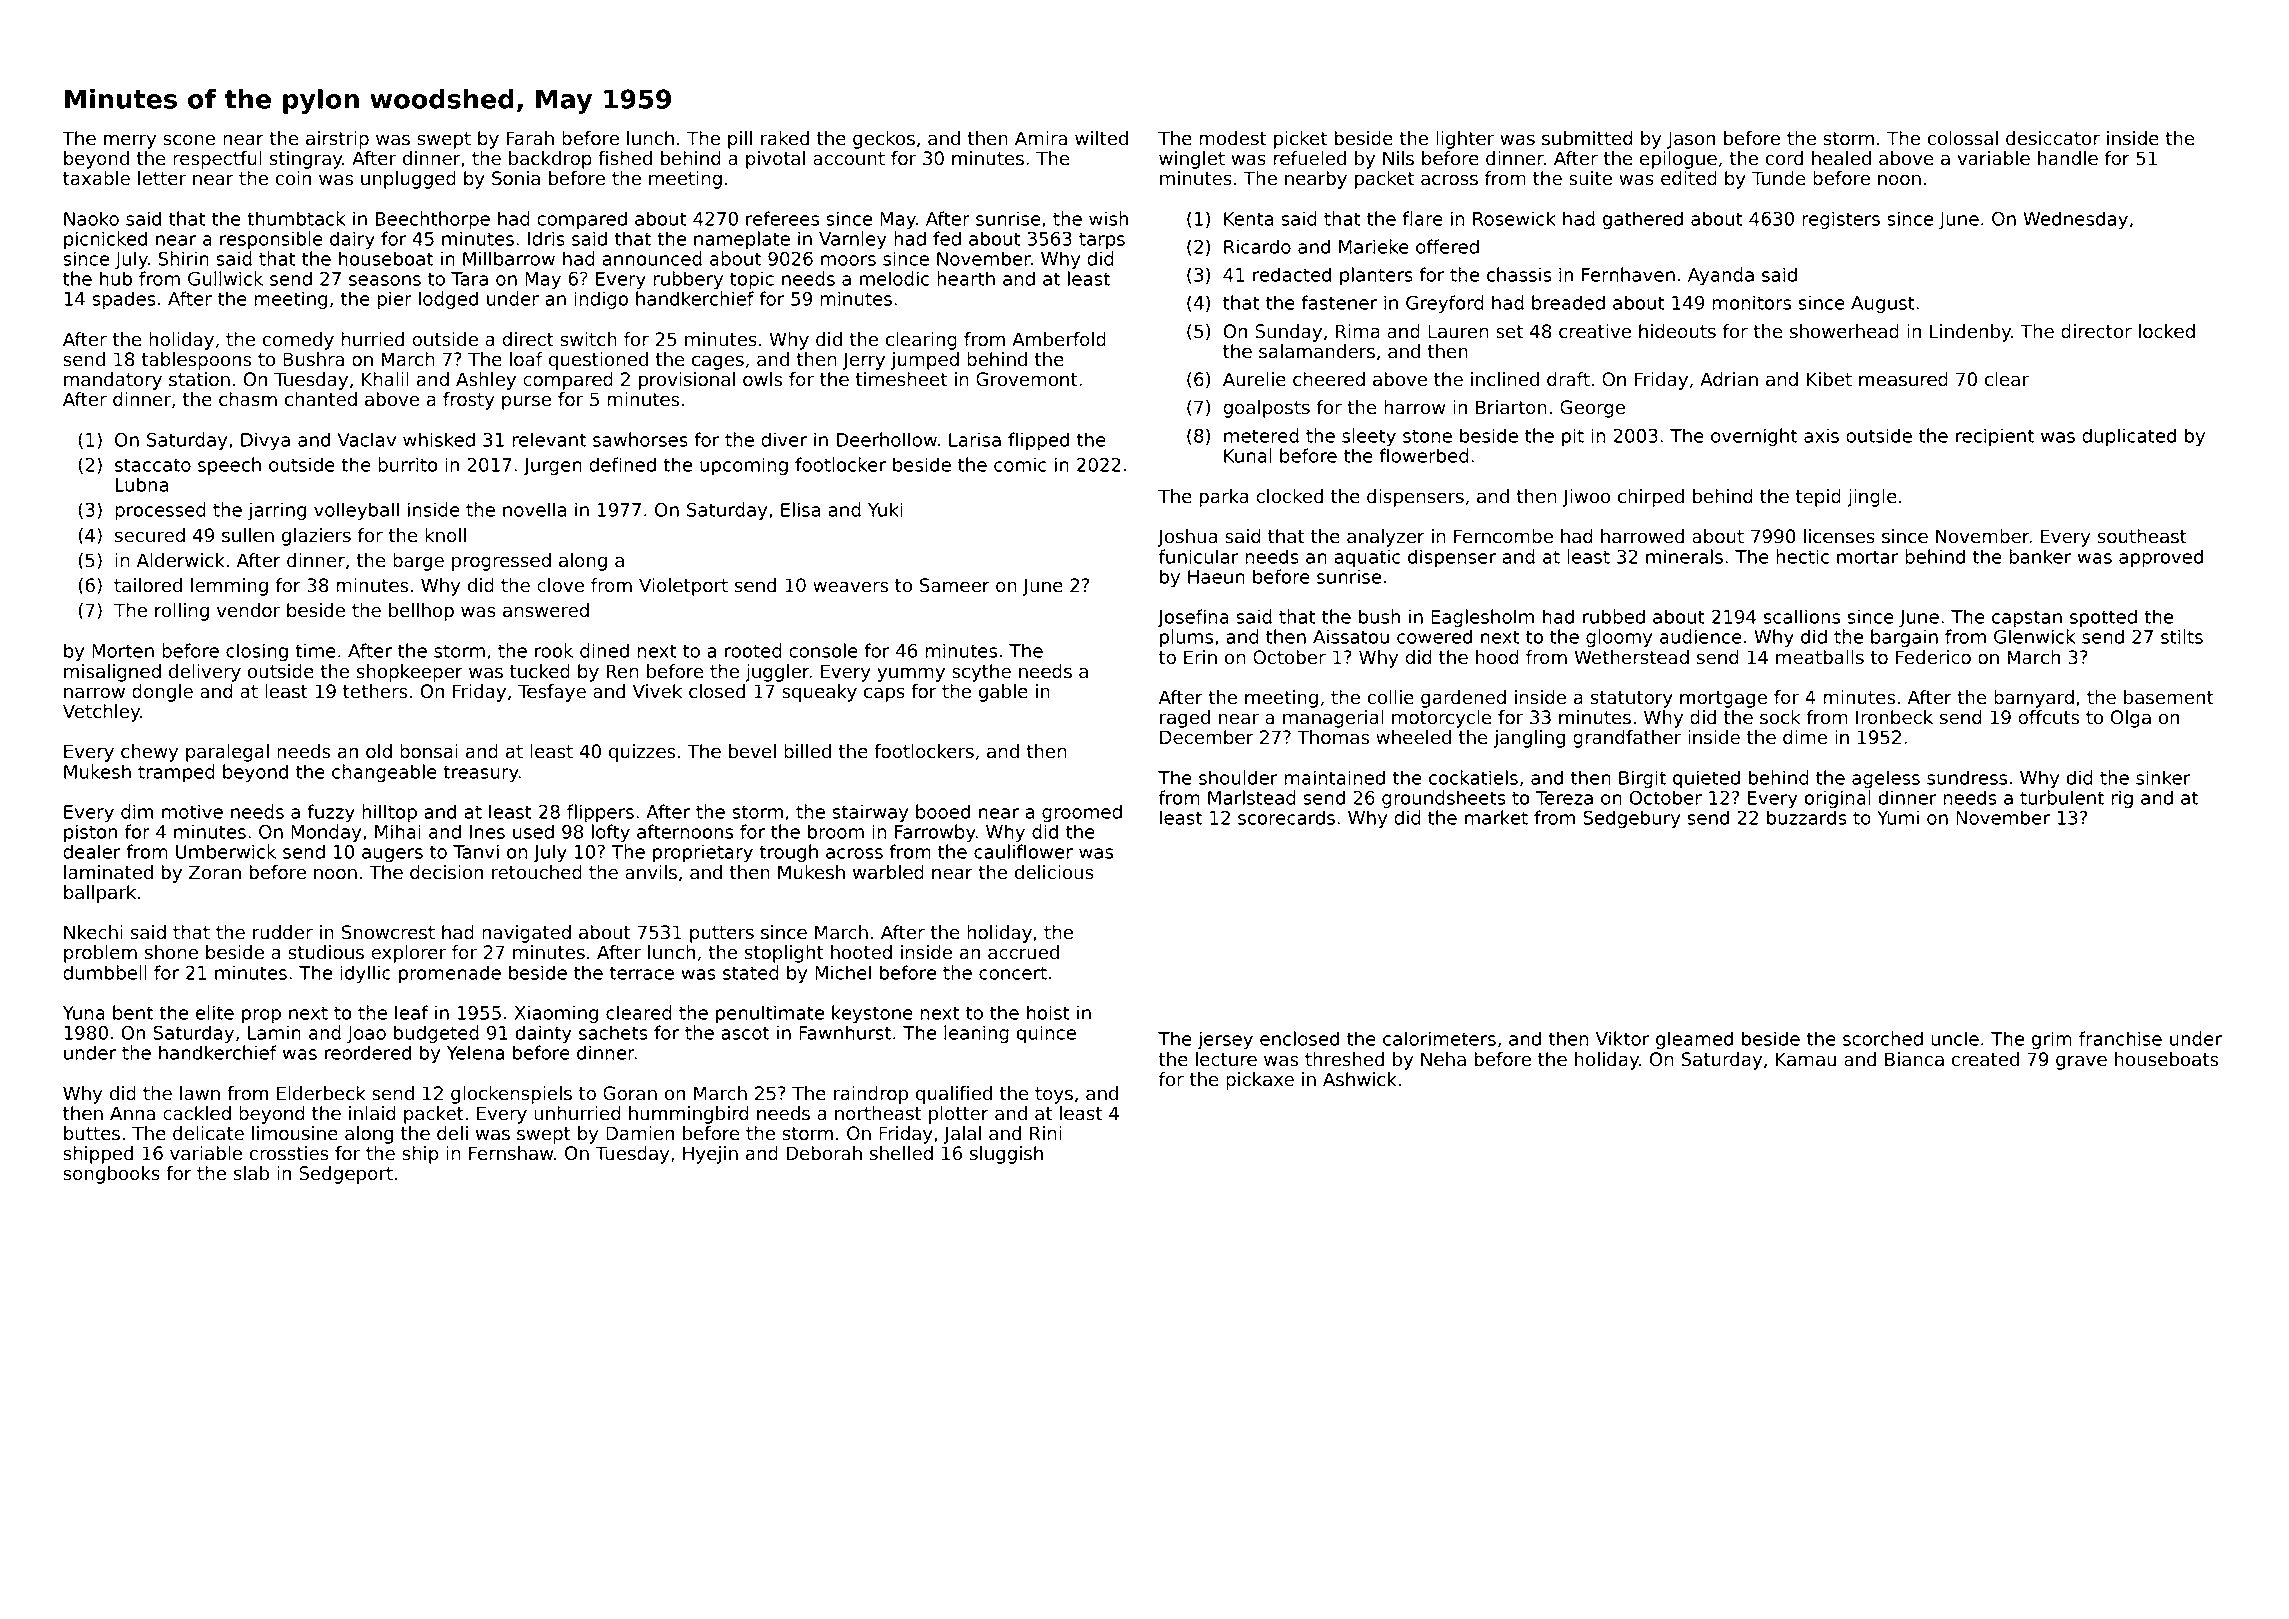 Image resolution: width=2289 pixels, height=1619 pixels. I want to click on weavers, so click(850, 587).
